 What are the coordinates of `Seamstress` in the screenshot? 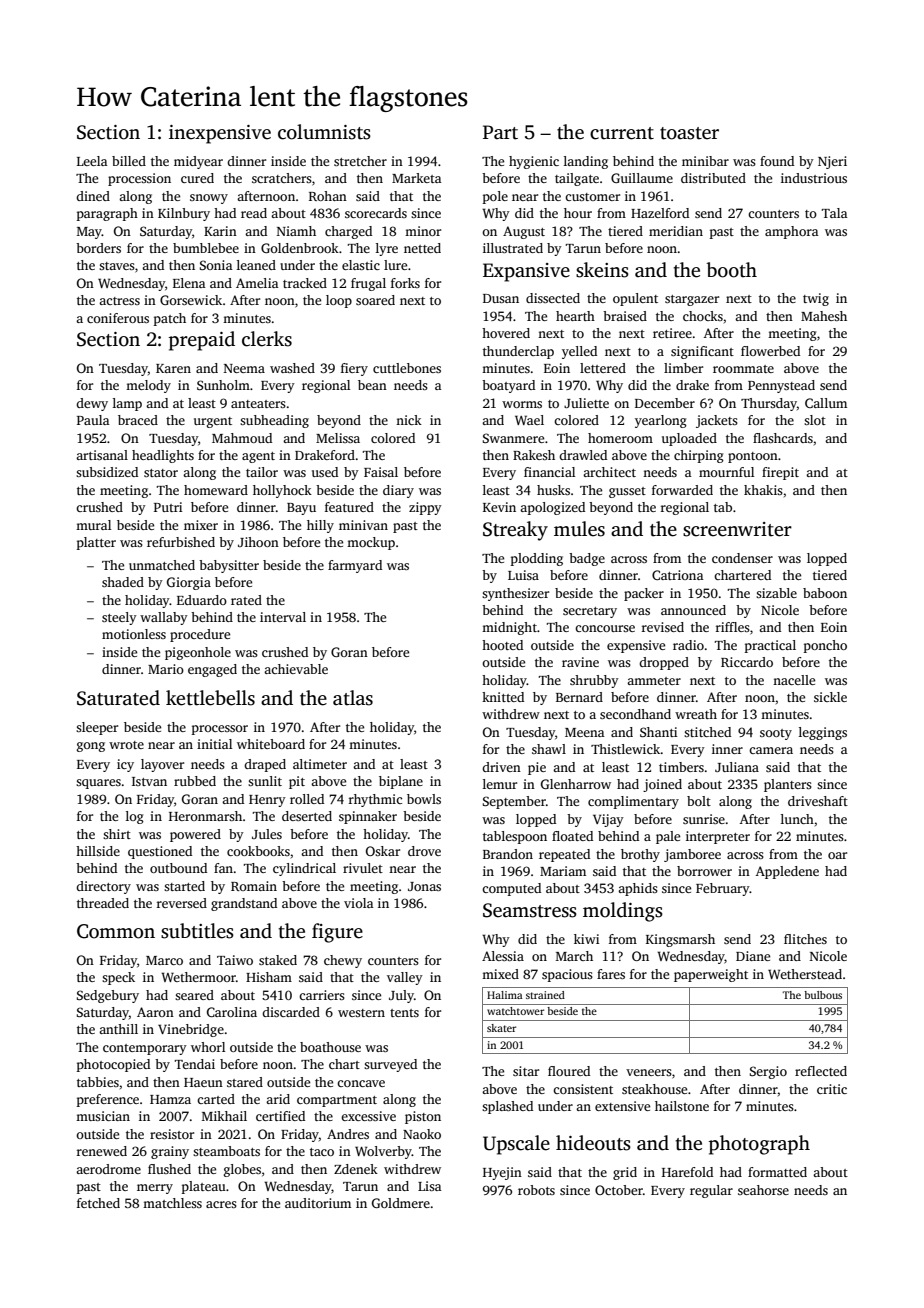 It's located at (530, 910).
